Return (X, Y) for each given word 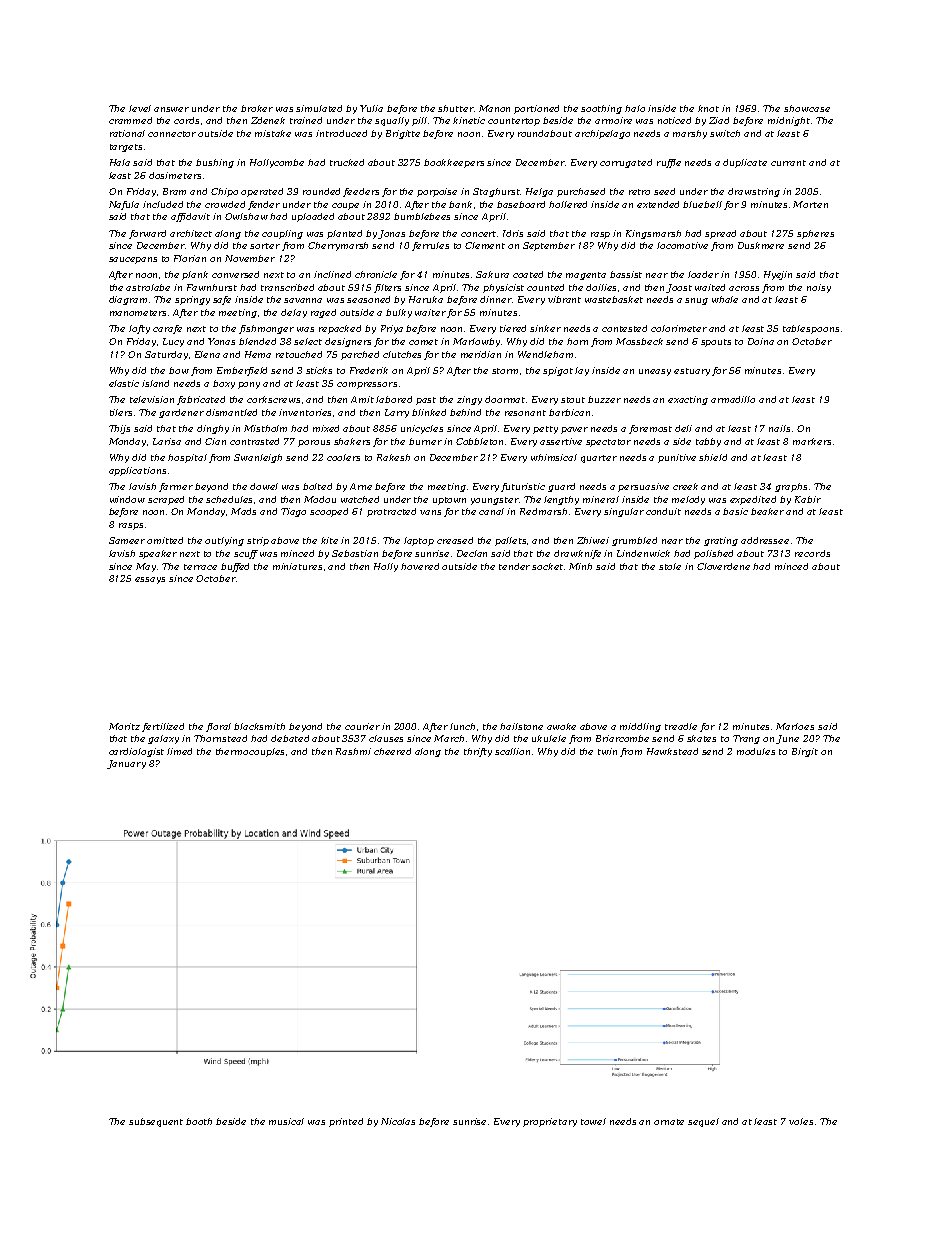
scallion (512, 751)
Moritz (124, 726)
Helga (539, 192)
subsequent (156, 1122)
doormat (505, 399)
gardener (181, 413)
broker (257, 108)
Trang (746, 739)
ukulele (549, 738)
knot (708, 108)
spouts (716, 343)
